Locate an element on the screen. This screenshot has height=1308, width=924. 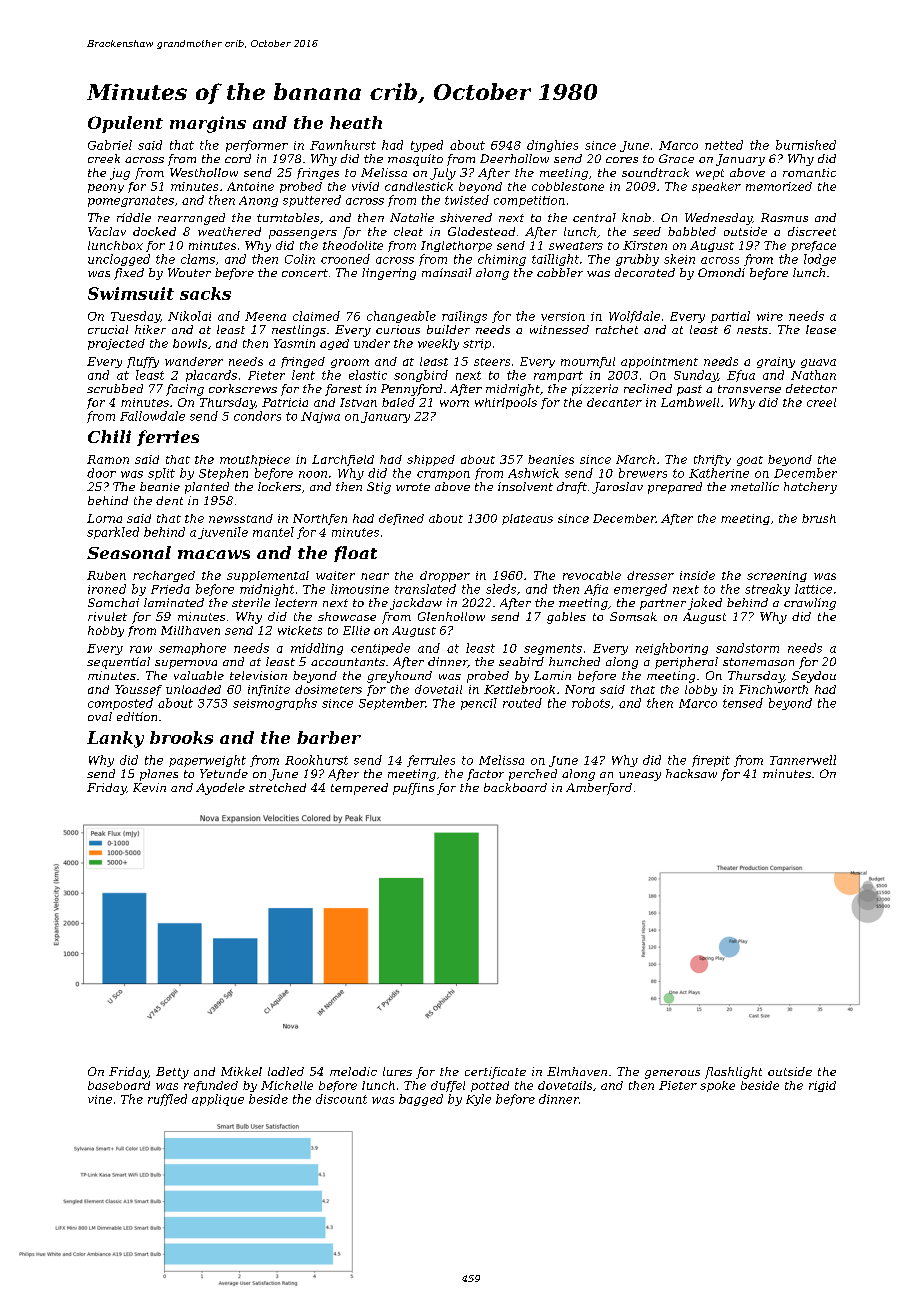
sequential is located at coordinates (118, 663).
